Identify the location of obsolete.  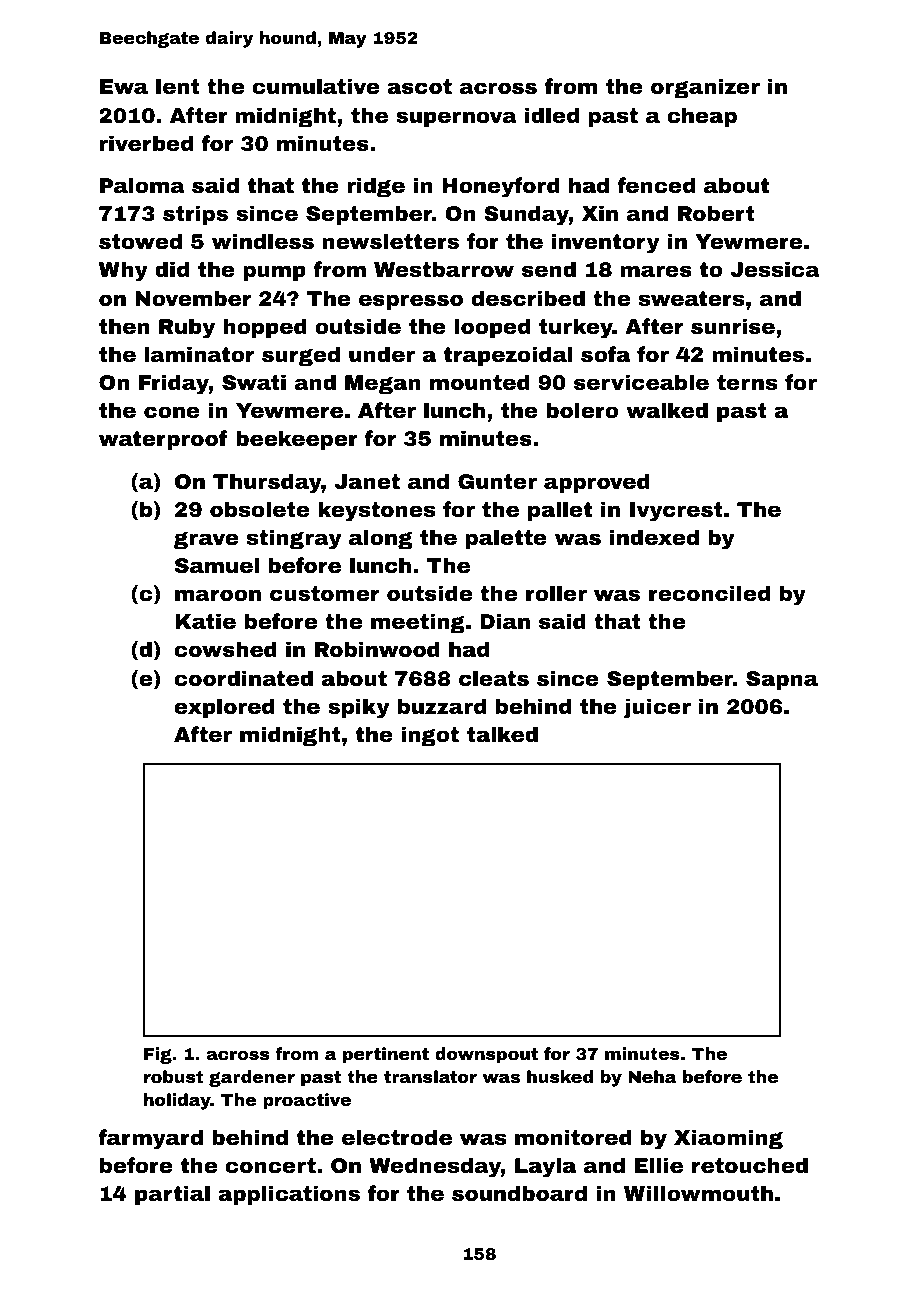
(260, 509).
